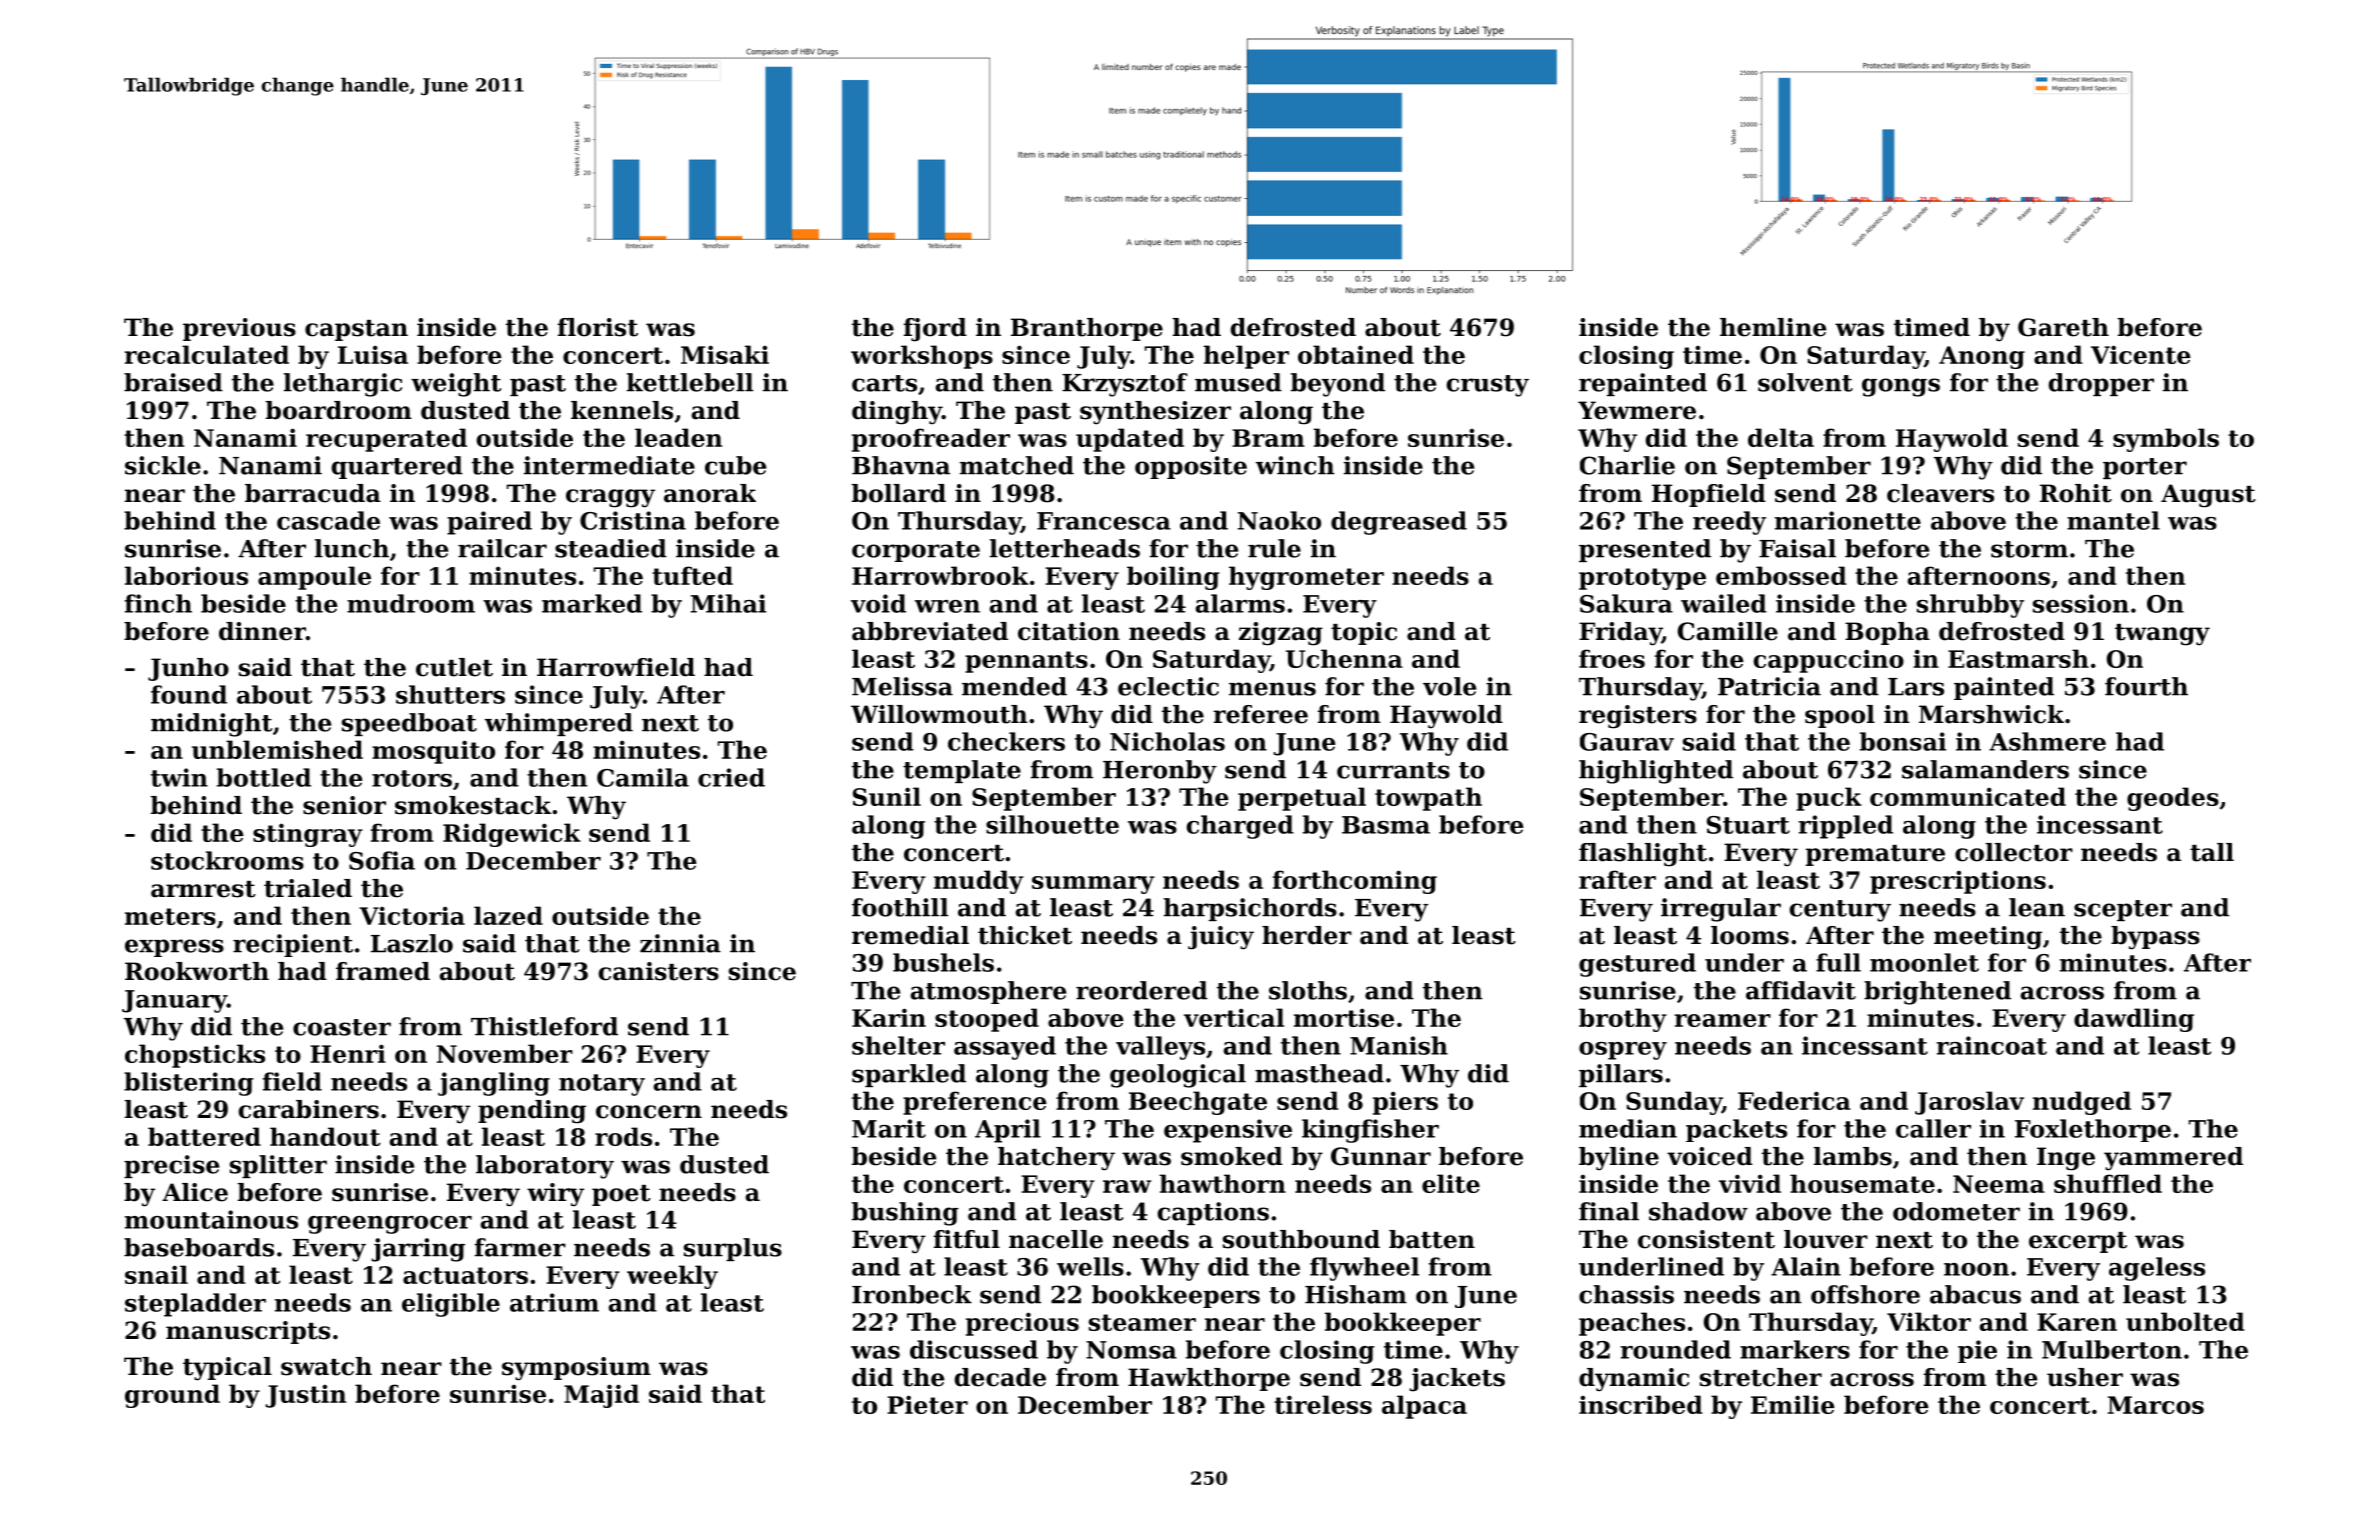  I want to click on citation, so click(1069, 631).
